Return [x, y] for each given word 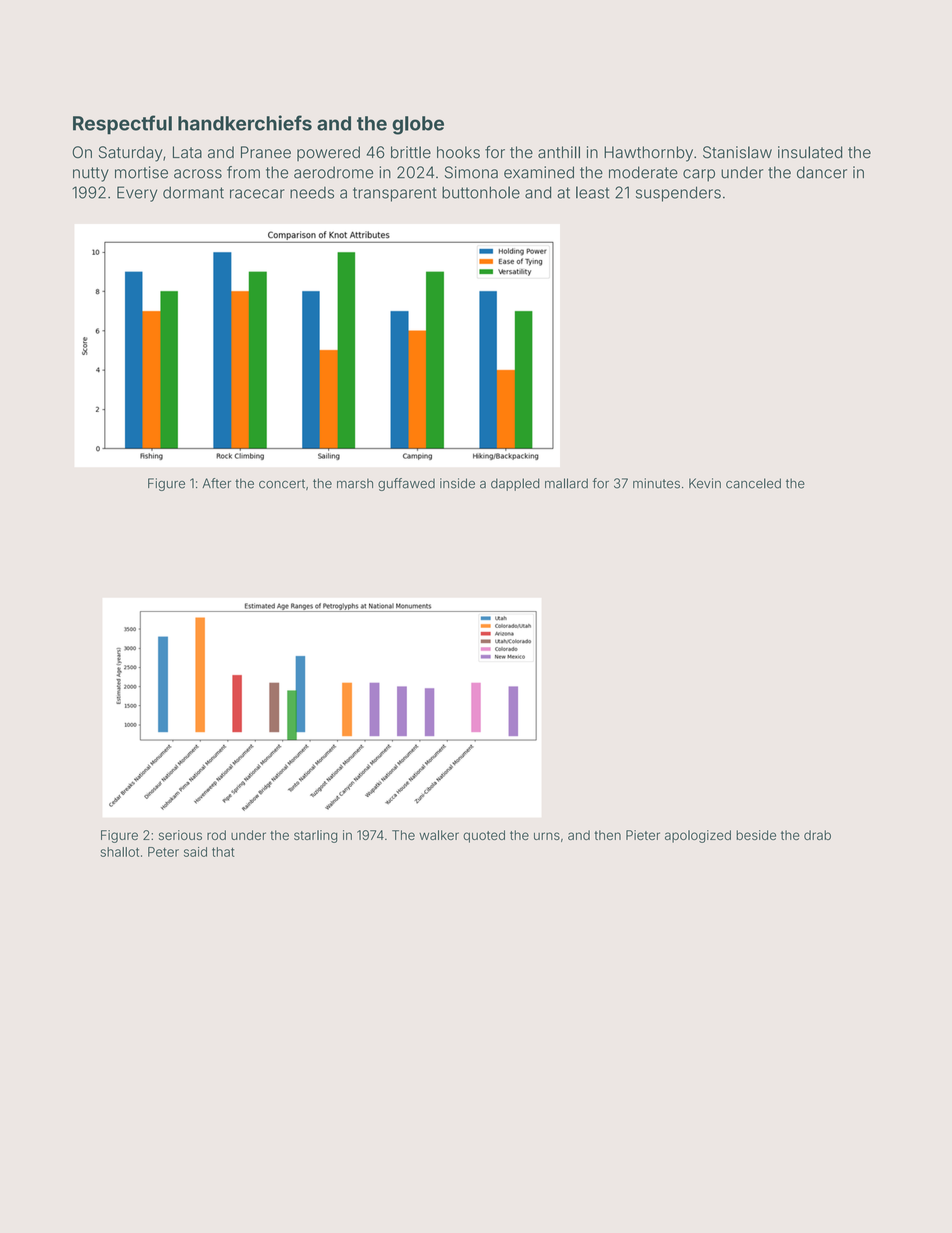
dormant [193, 192]
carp [699, 175]
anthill [559, 152]
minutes [656, 483]
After [216, 483]
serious [180, 835]
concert [282, 484]
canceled [753, 483]
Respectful [122, 125]
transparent [395, 194]
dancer [822, 172]
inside [457, 483]
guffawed [406, 484]
